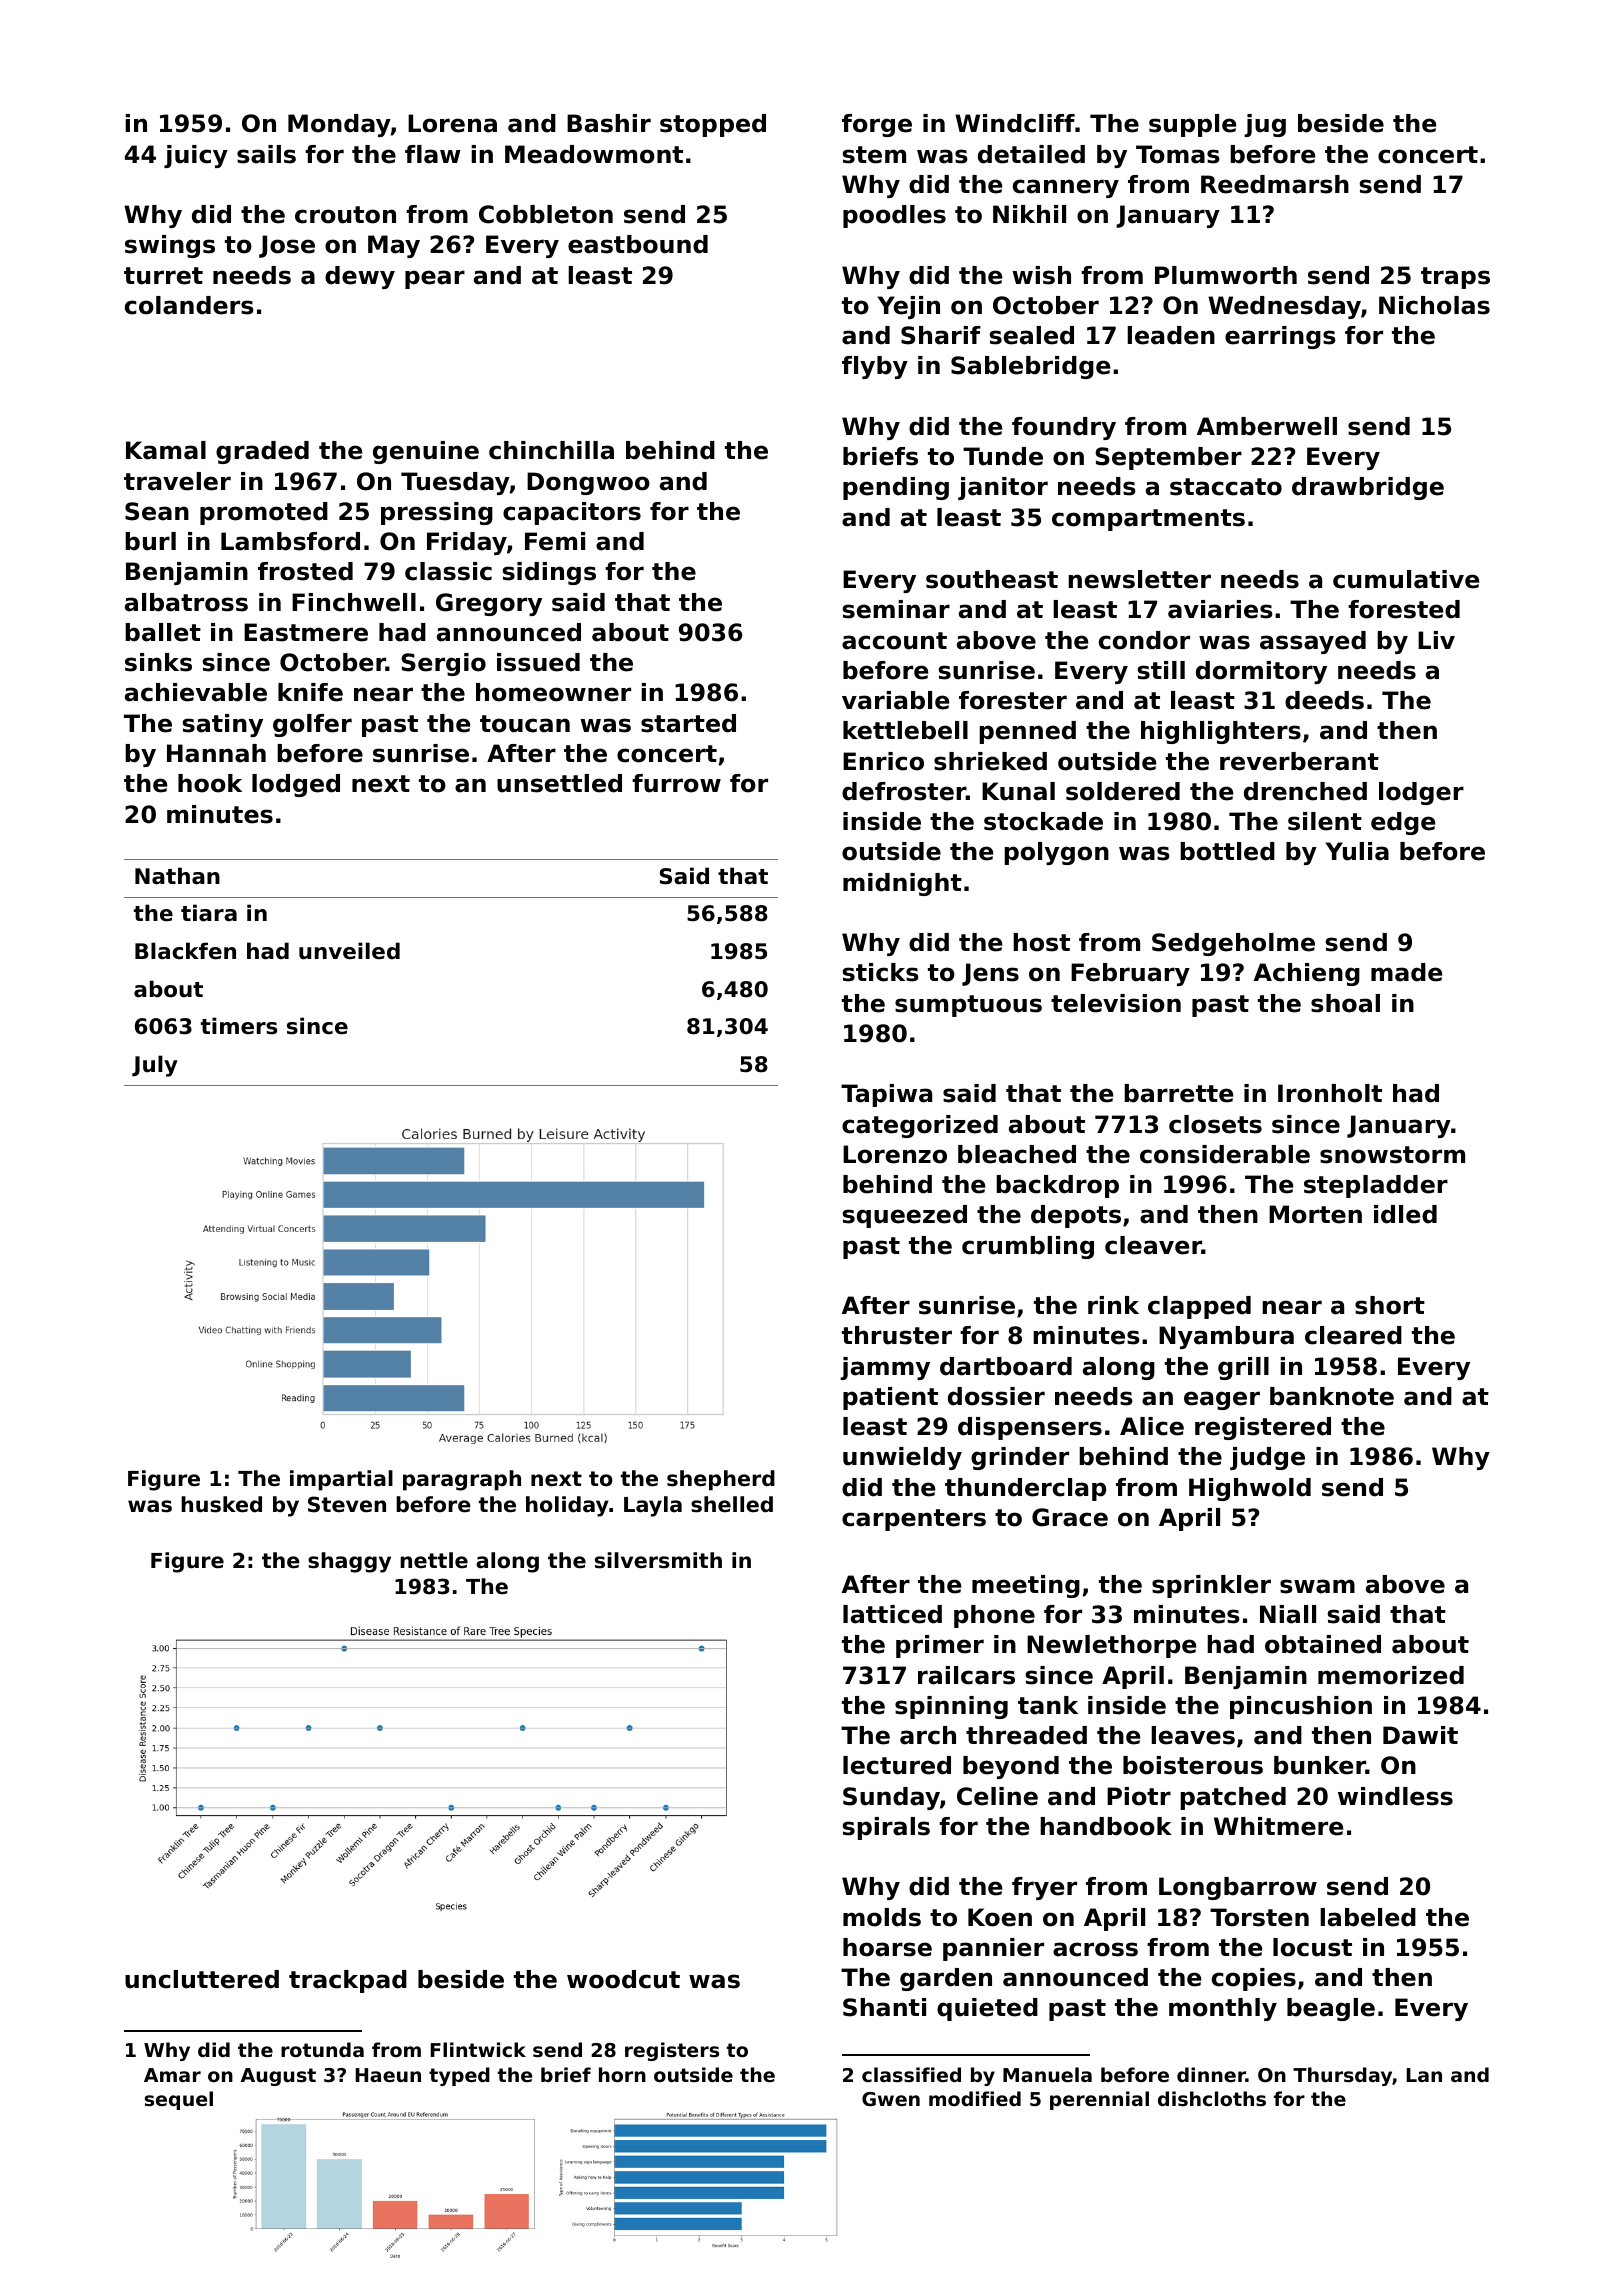 The width and height of the screenshot is (1620, 2292). Describe the element at coordinates (1106, 1826) in the screenshot. I see `handbook` at that location.
